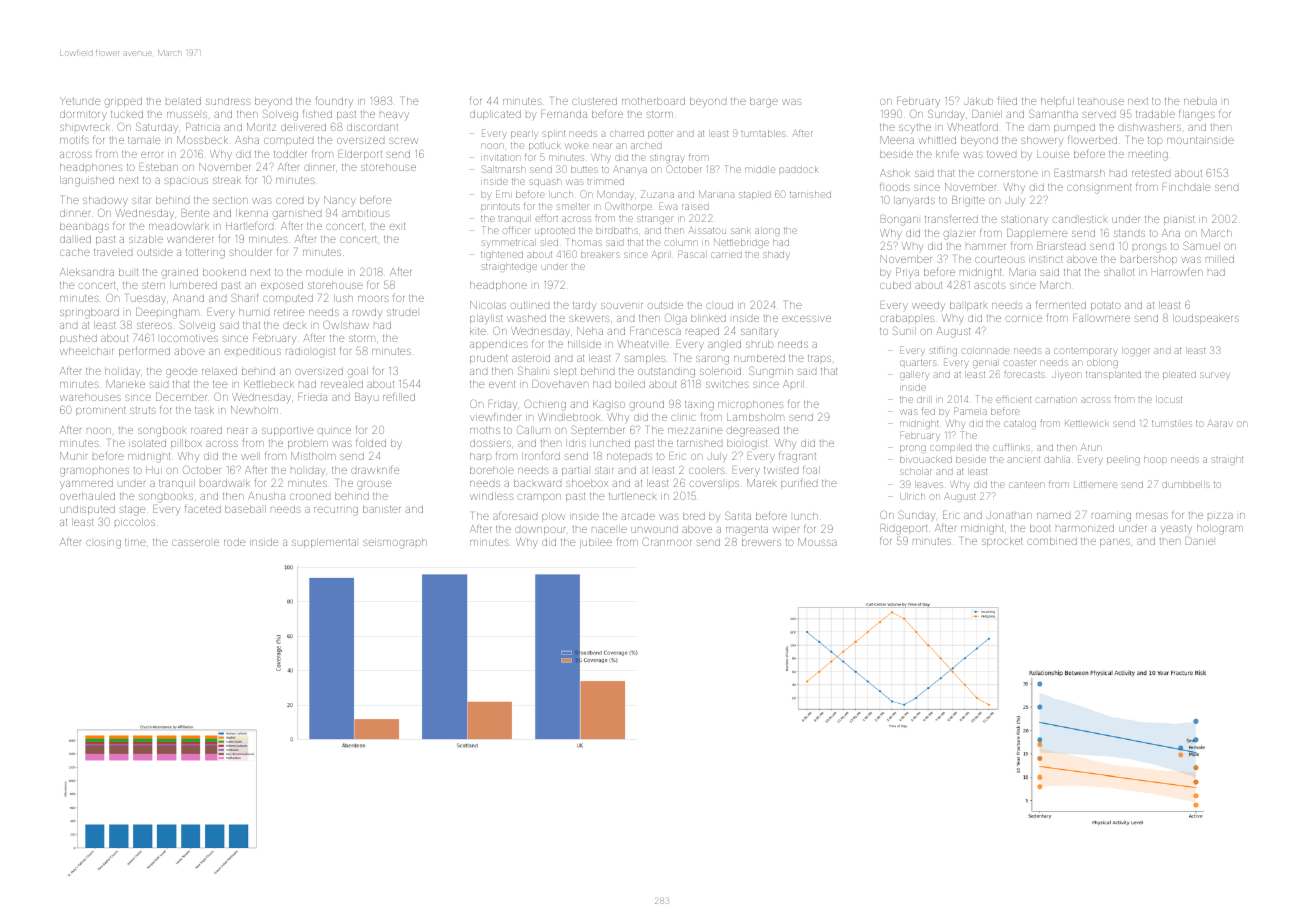  What do you see at coordinates (1057, 101) in the document?
I see `helpful` at bounding box center [1057, 101].
